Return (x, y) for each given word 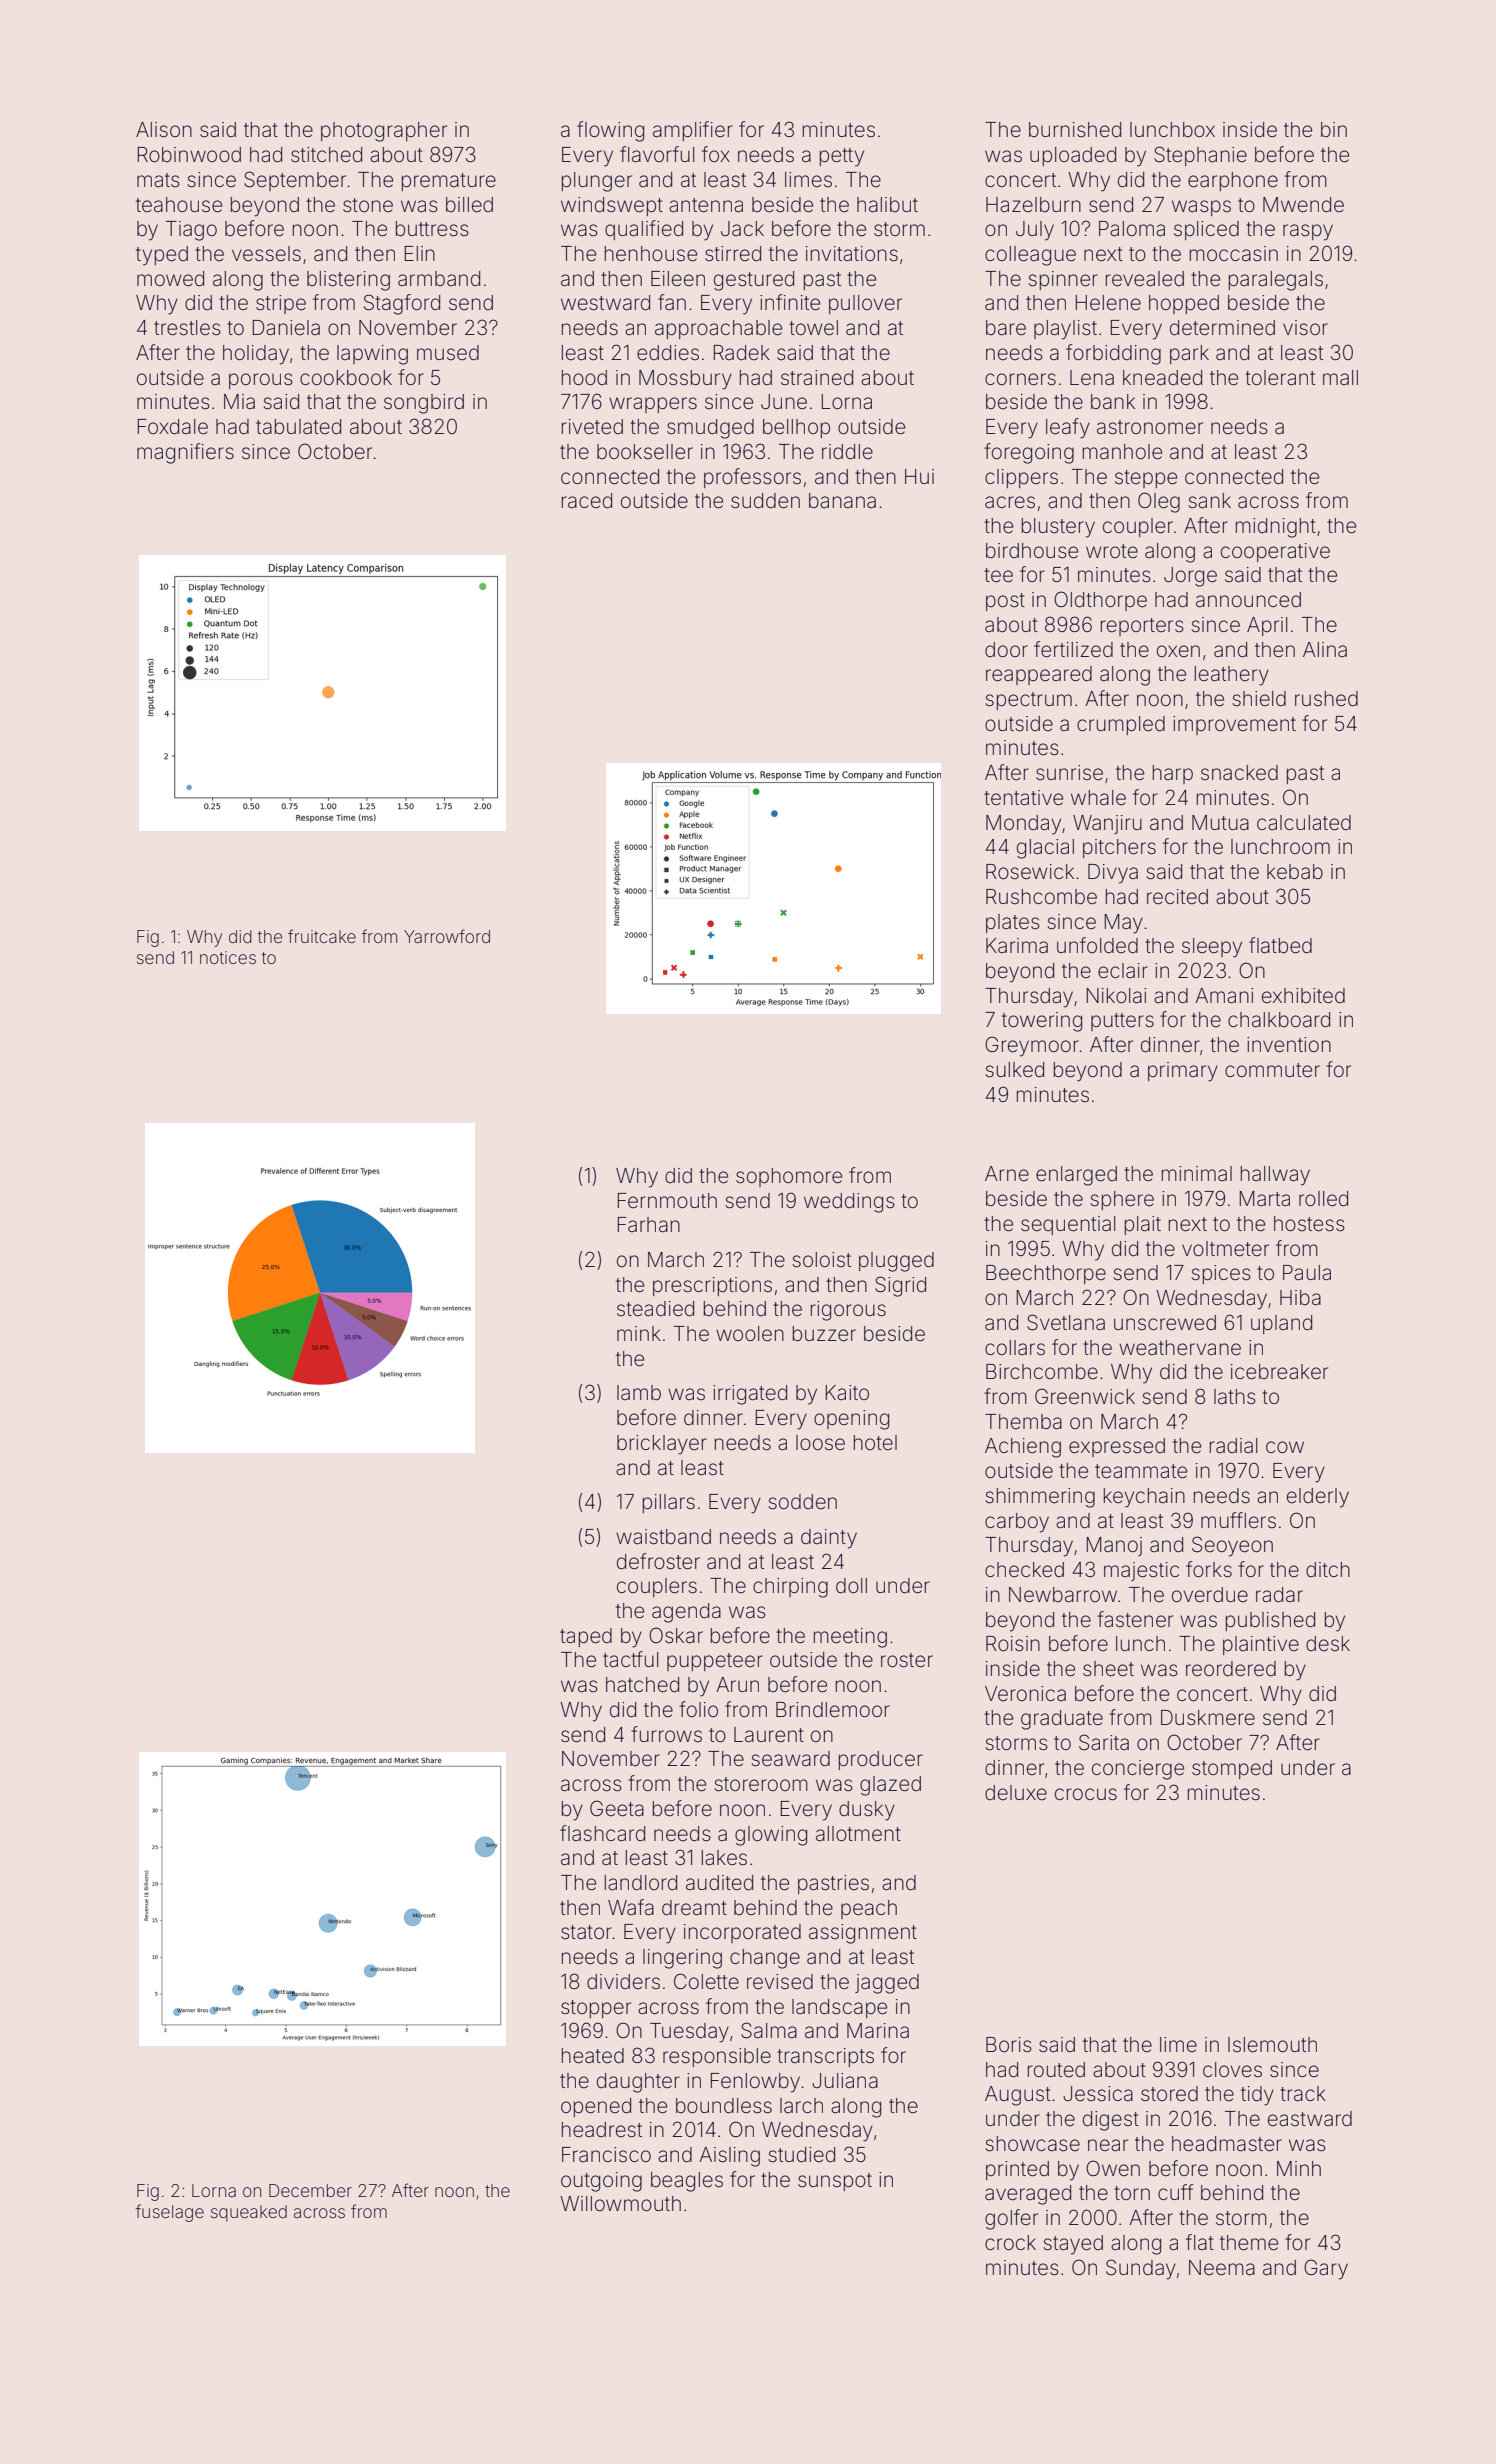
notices (228, 957)
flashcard (602, 1833)
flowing (610, 131)
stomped (1232, 1769)
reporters (1142, 627)
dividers (623, 1981)
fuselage (170, 2213)
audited (719, 1883)
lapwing (372, 355)
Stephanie (1200, 156)
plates (1013, 923)
